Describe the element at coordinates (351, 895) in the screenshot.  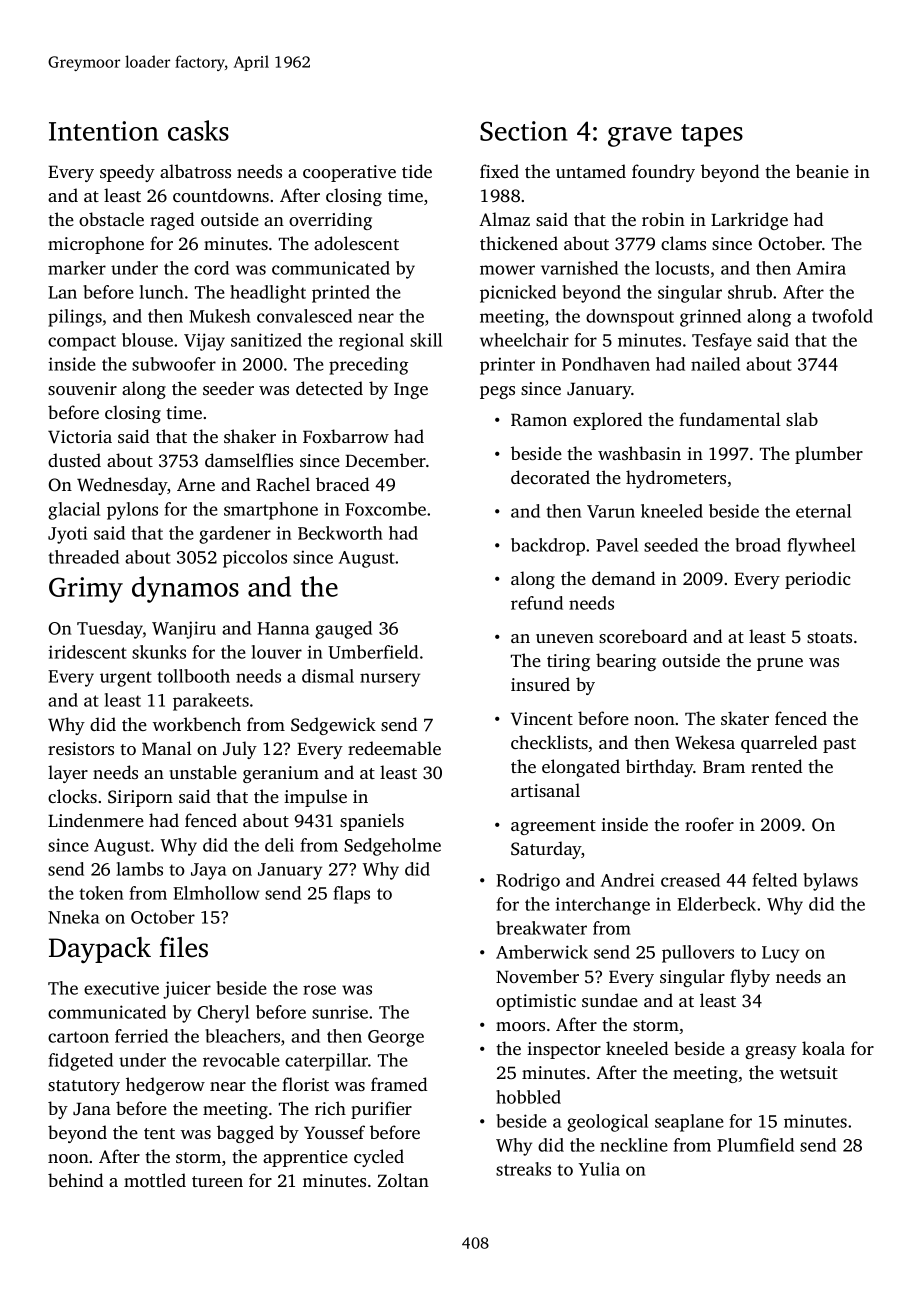
I see `flaps` at that location.
